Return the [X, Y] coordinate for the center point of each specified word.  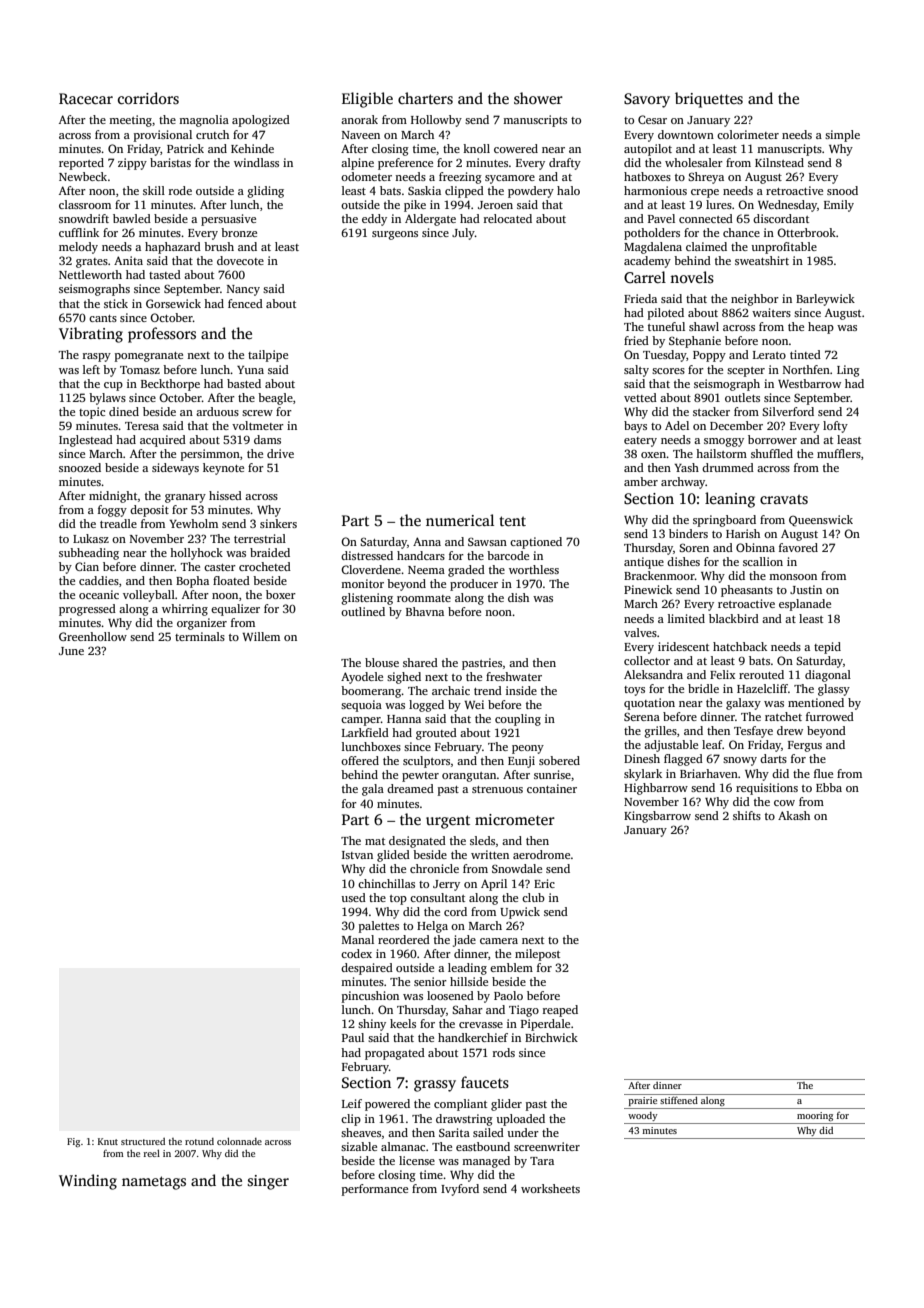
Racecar [86, 98]
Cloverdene [371, 569]
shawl [704, 326]
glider [506, 1105]
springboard [724, 521]
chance [741, 232]
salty [636, 371]
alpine [357, 164]
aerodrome [541, 854]
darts [773, 758]
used [353, 897]
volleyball [149, 596]
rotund [199, 1141]
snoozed [80, 467]
